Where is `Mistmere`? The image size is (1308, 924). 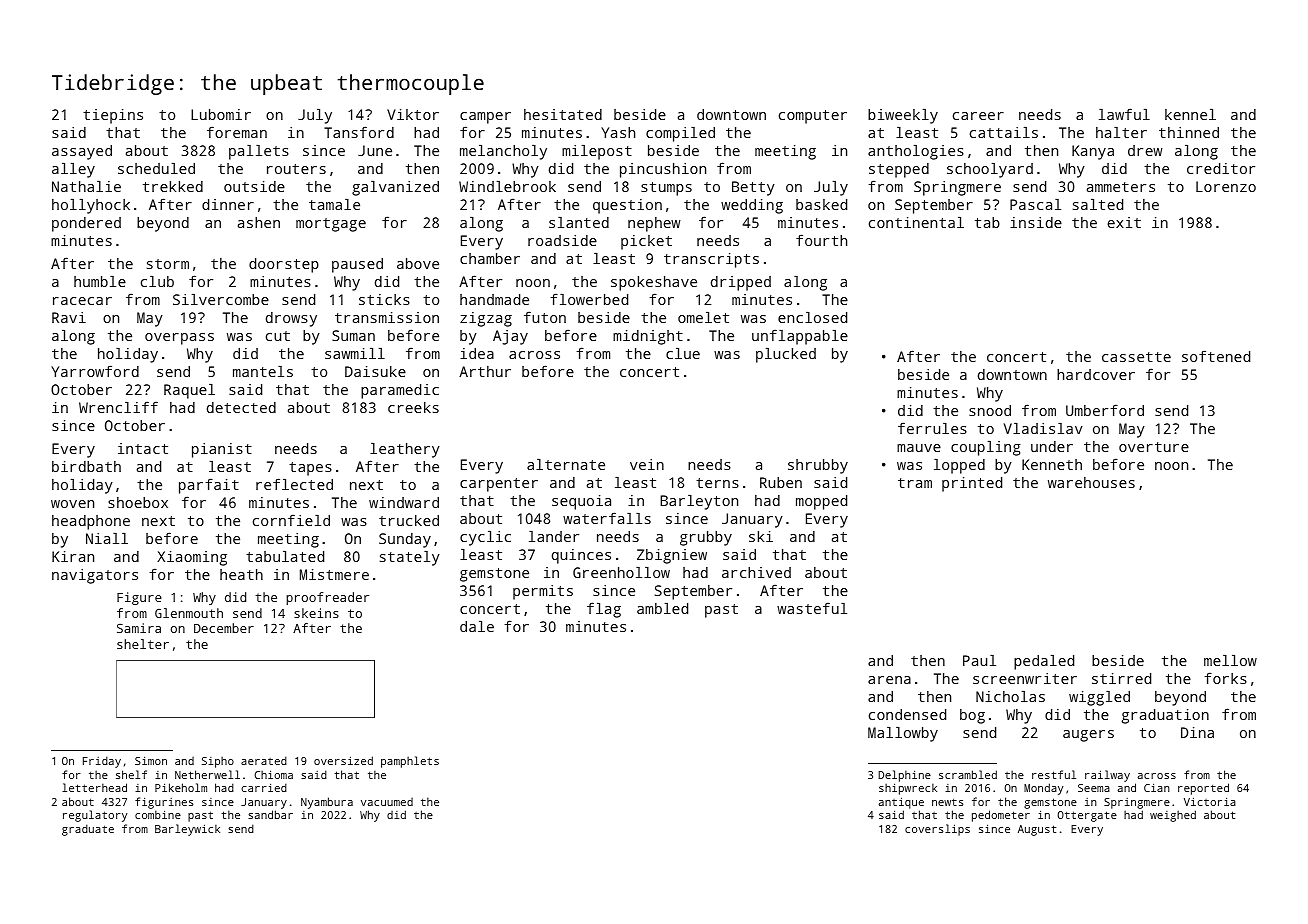 Mistmere is located at coordinates (334, 574).
